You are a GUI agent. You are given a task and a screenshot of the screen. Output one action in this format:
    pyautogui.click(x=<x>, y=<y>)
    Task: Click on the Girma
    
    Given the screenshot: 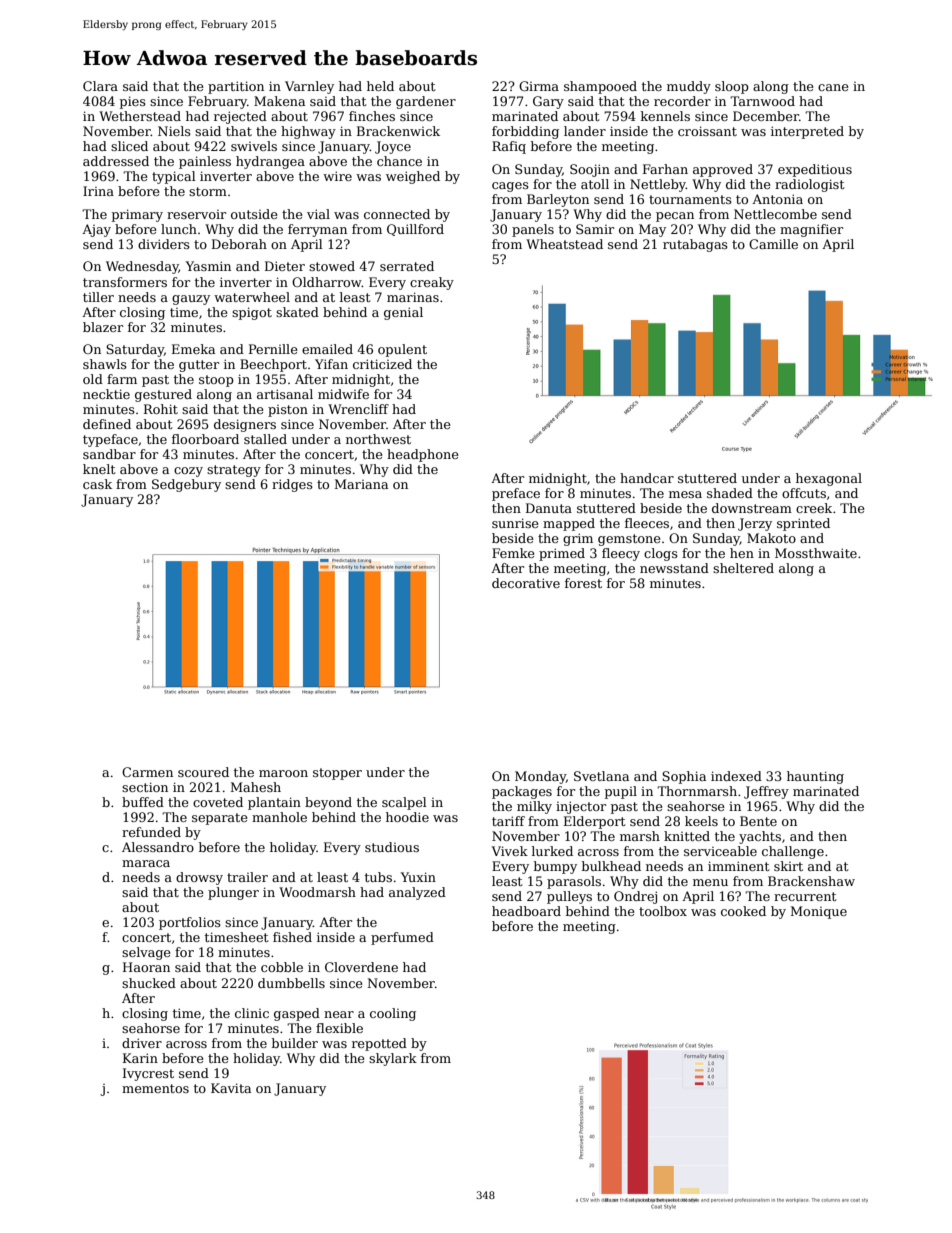 What is the action you would take?
    pyautogui.click(x=539, y=86)
